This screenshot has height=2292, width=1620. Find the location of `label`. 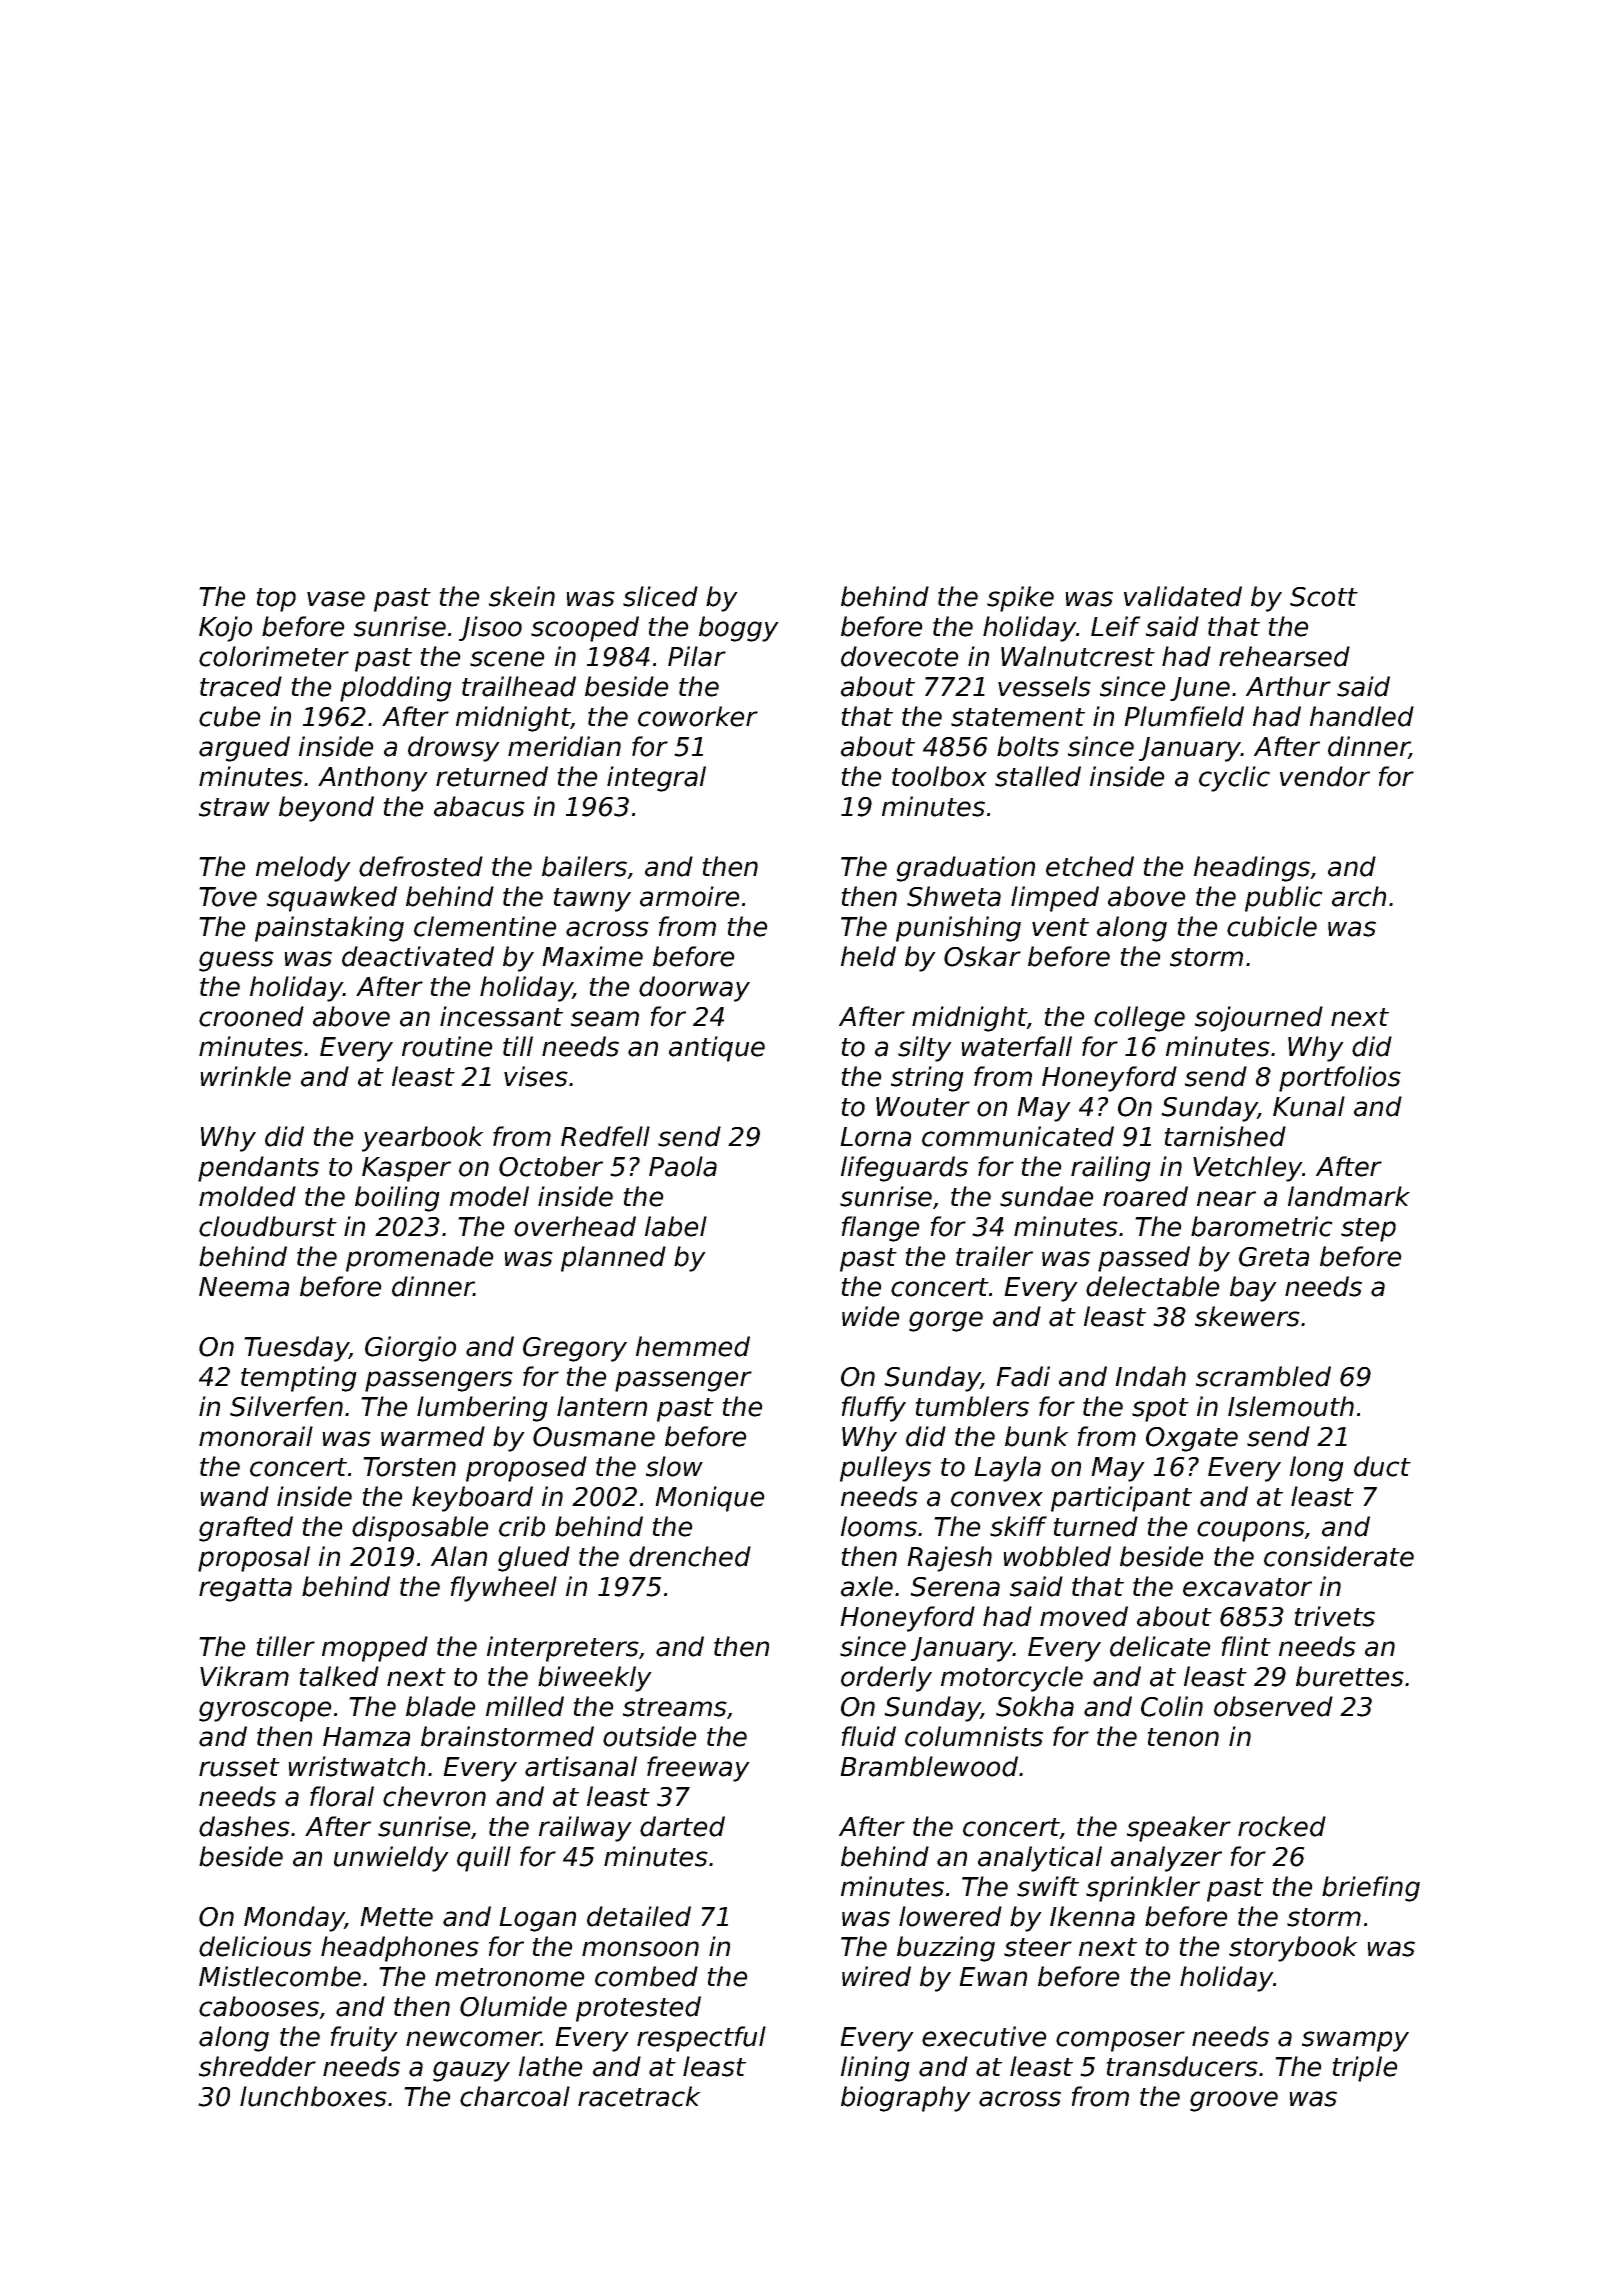

label is located at coordinates (676, 1226).
